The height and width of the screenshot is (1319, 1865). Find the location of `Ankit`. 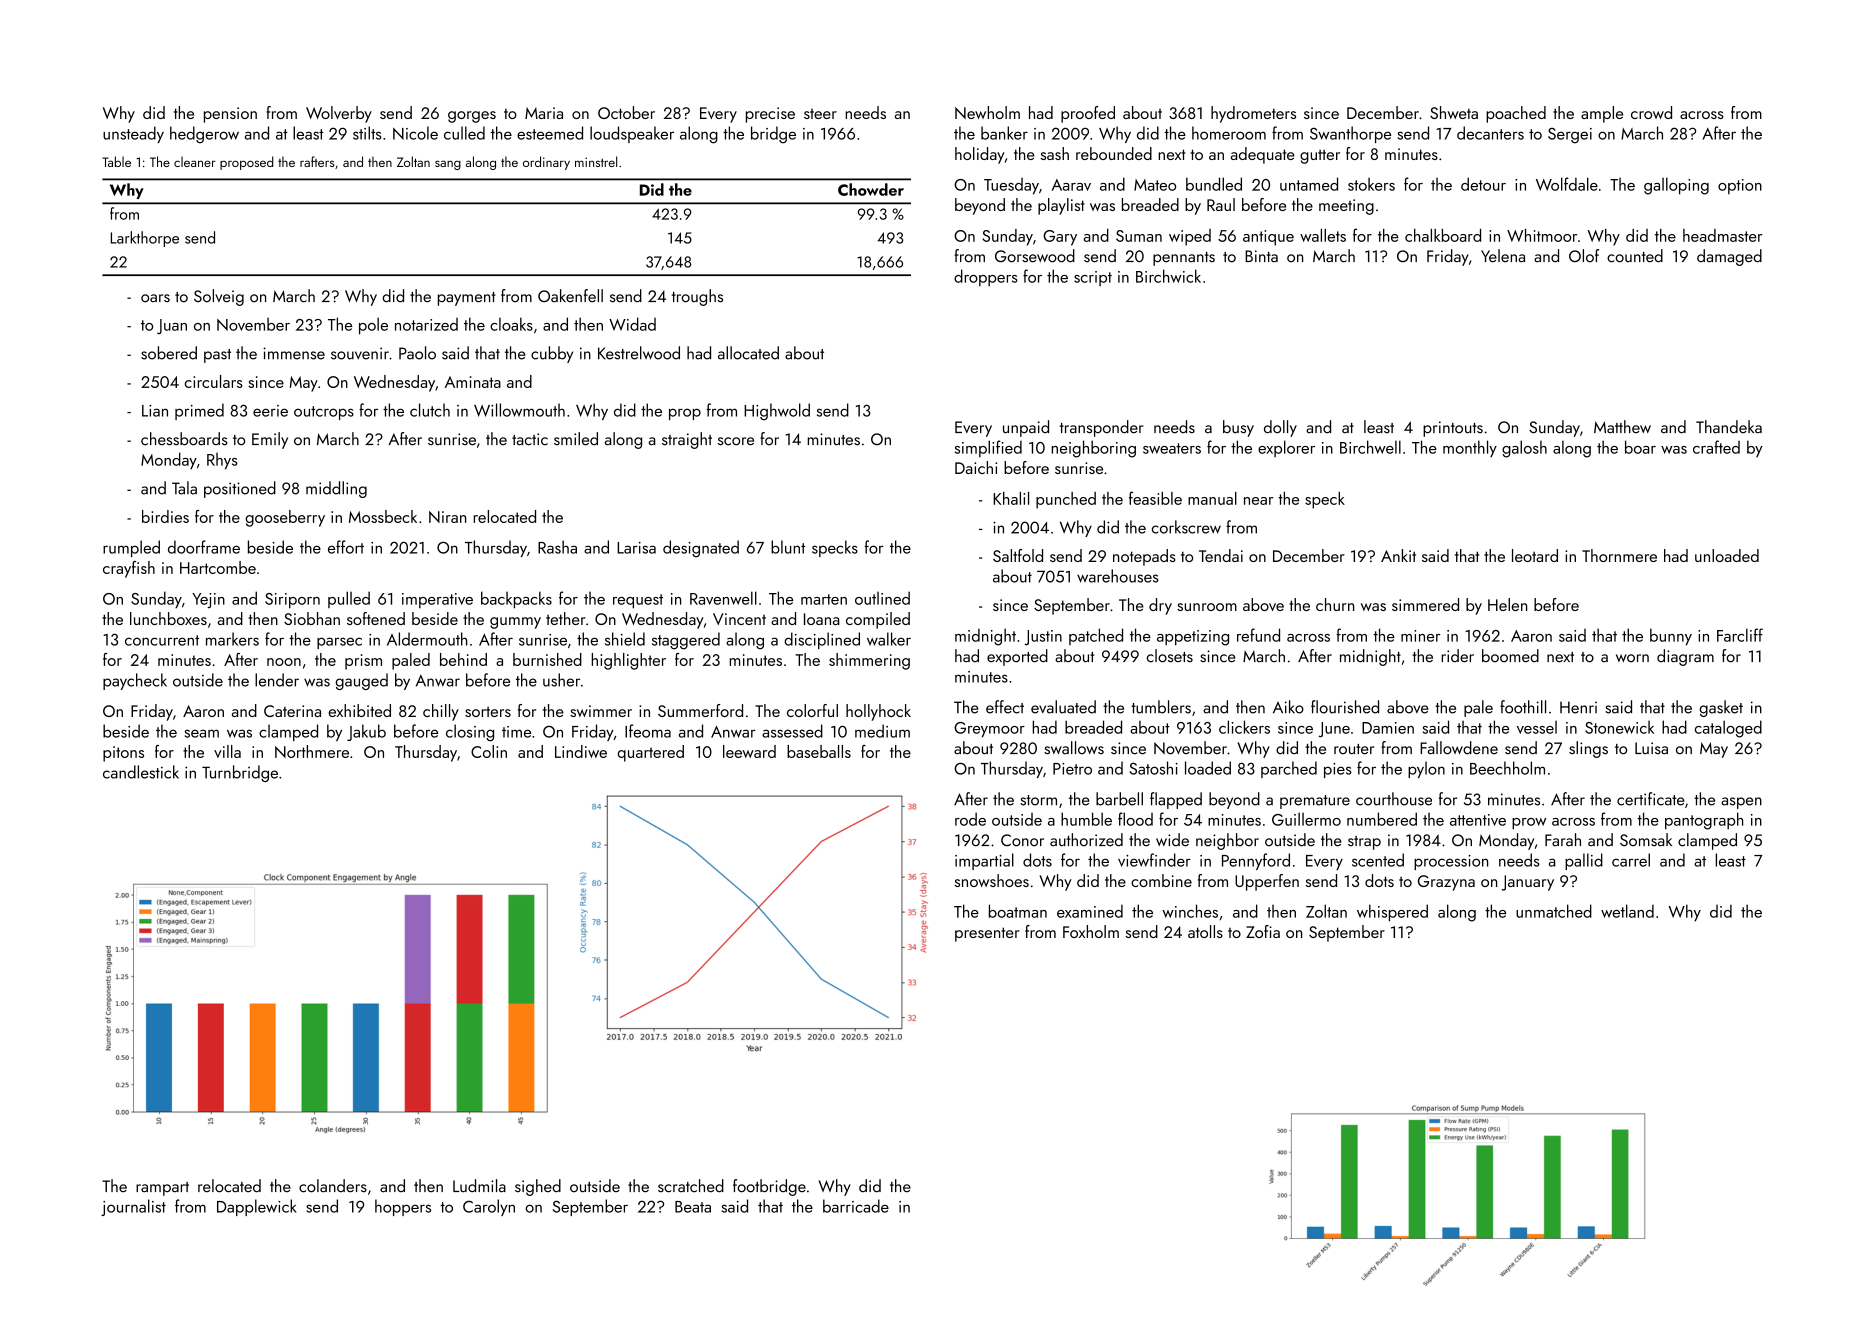

Ankit is located at coordinates (1398, 555).
